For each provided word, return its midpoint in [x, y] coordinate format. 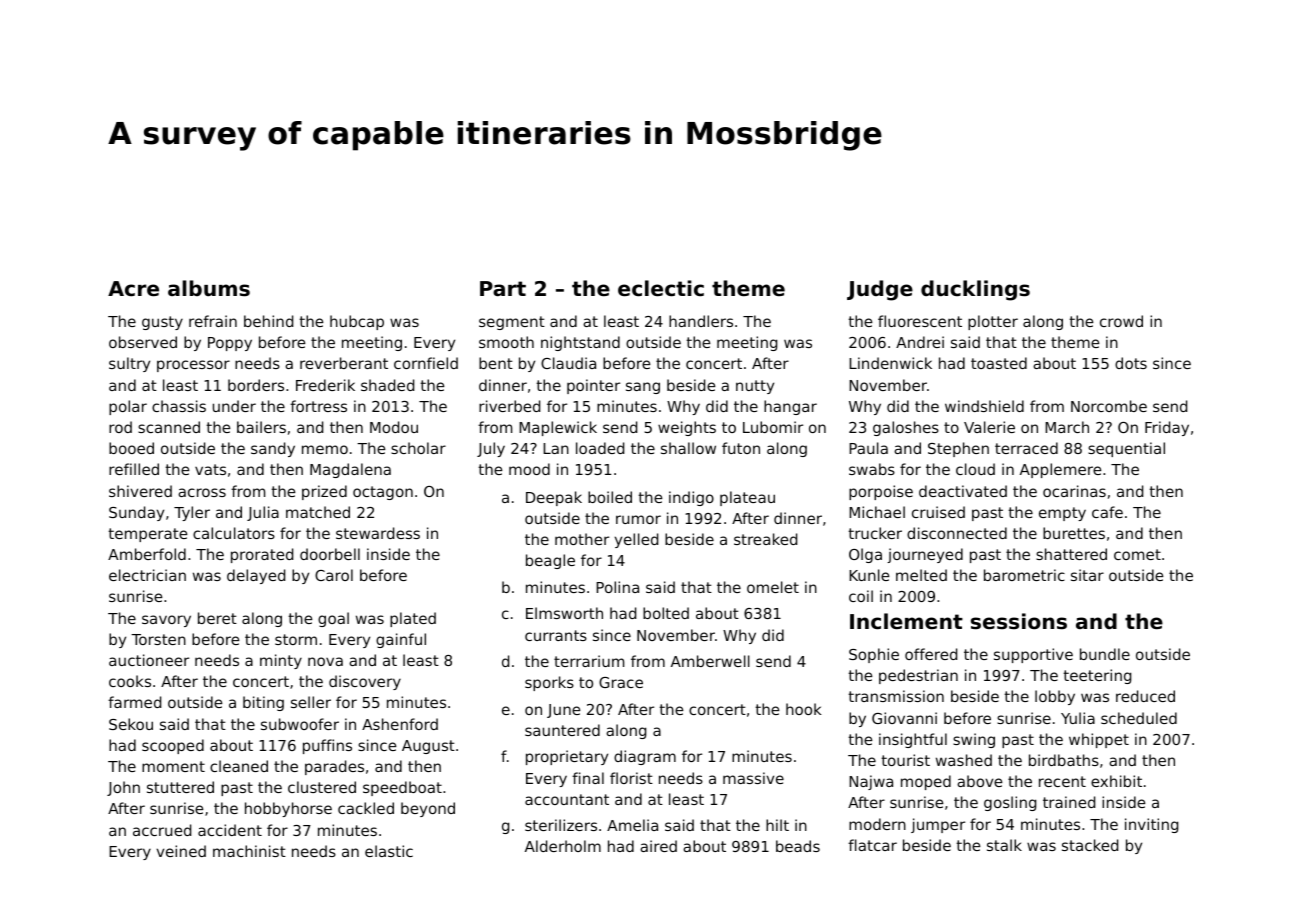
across [202, 492]
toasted [999, 363]
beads [798, 846]
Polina [617, 587]
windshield [984, 406]
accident [230, 830]
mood [529, 469]
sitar [1087, 575]
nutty [755, 387]
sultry [129, 364]
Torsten [158, 639]
